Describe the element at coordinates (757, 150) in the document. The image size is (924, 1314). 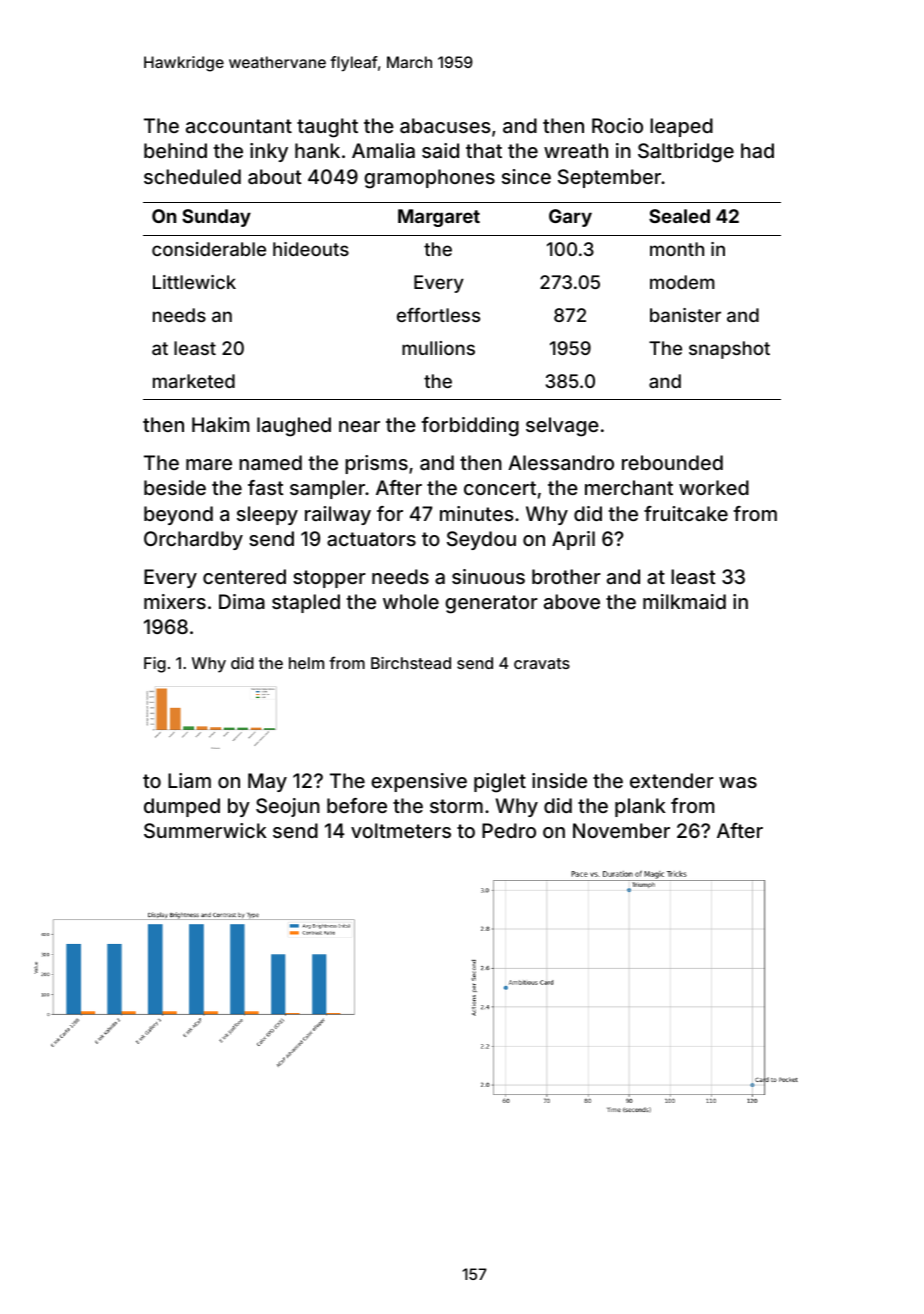
I see `had` at that location.
